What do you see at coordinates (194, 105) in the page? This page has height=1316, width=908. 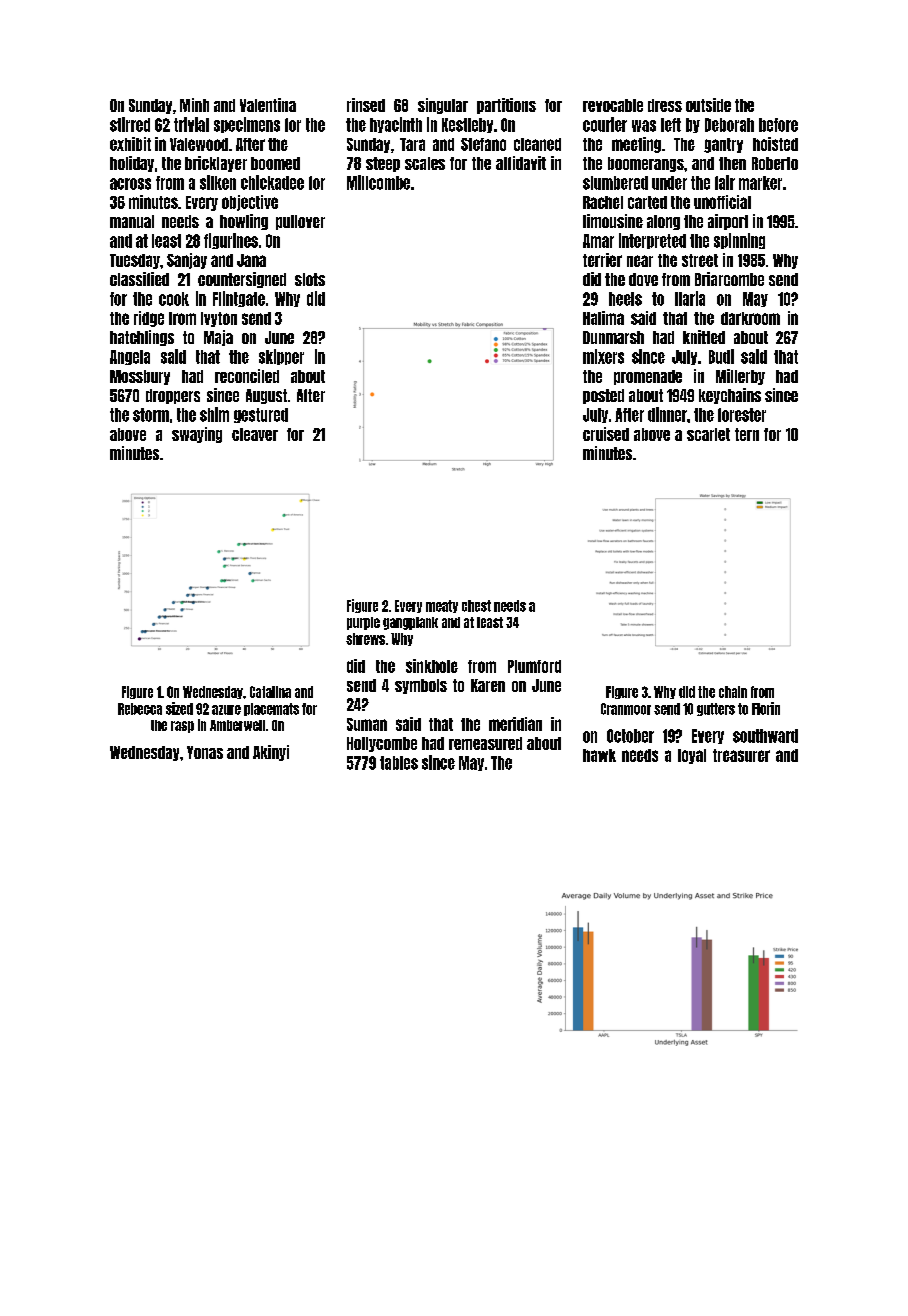 I see `Minh` at bounding box center [194, 105].
